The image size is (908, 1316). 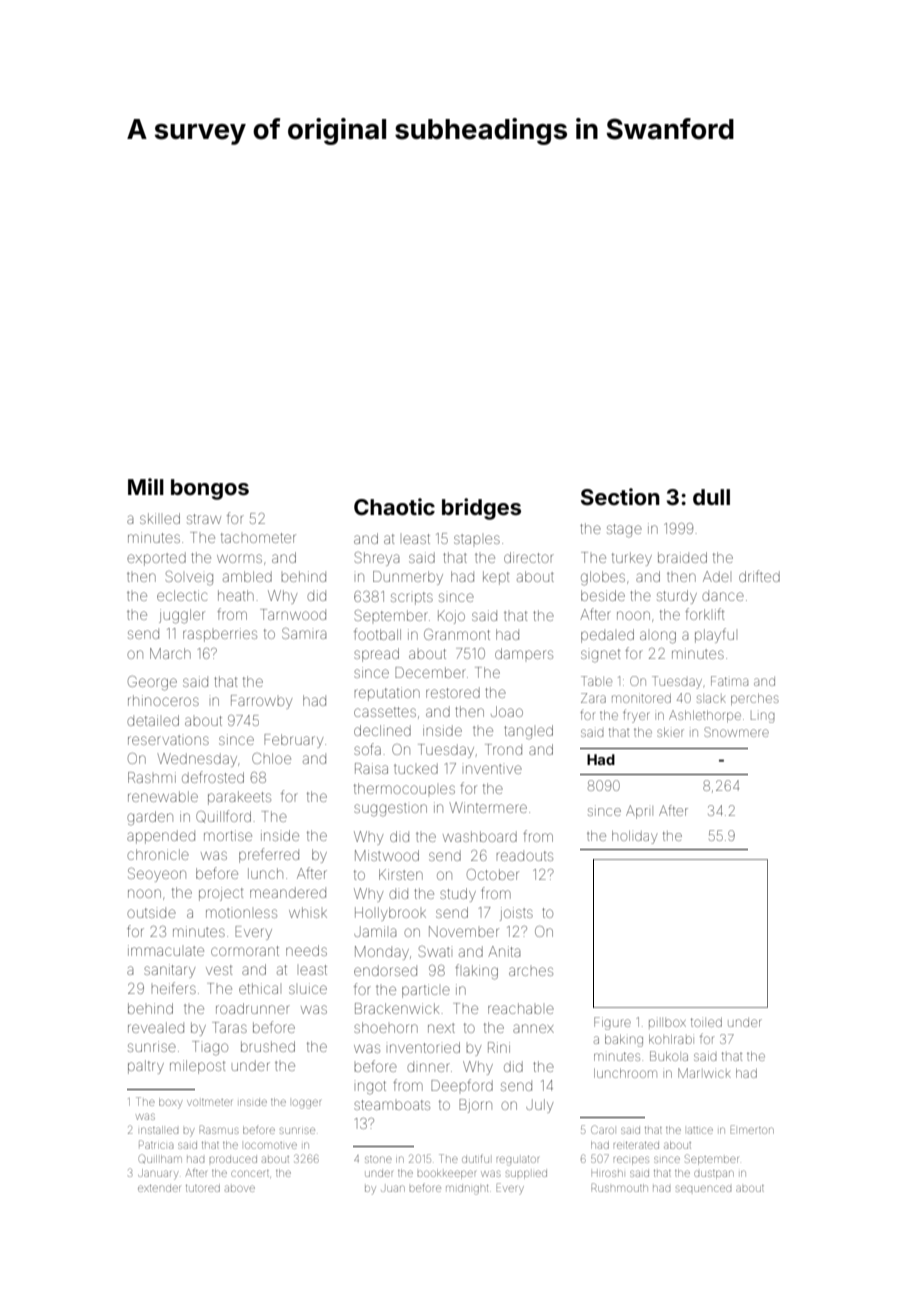 I want to click on arches, so click(x=531, y=971).
